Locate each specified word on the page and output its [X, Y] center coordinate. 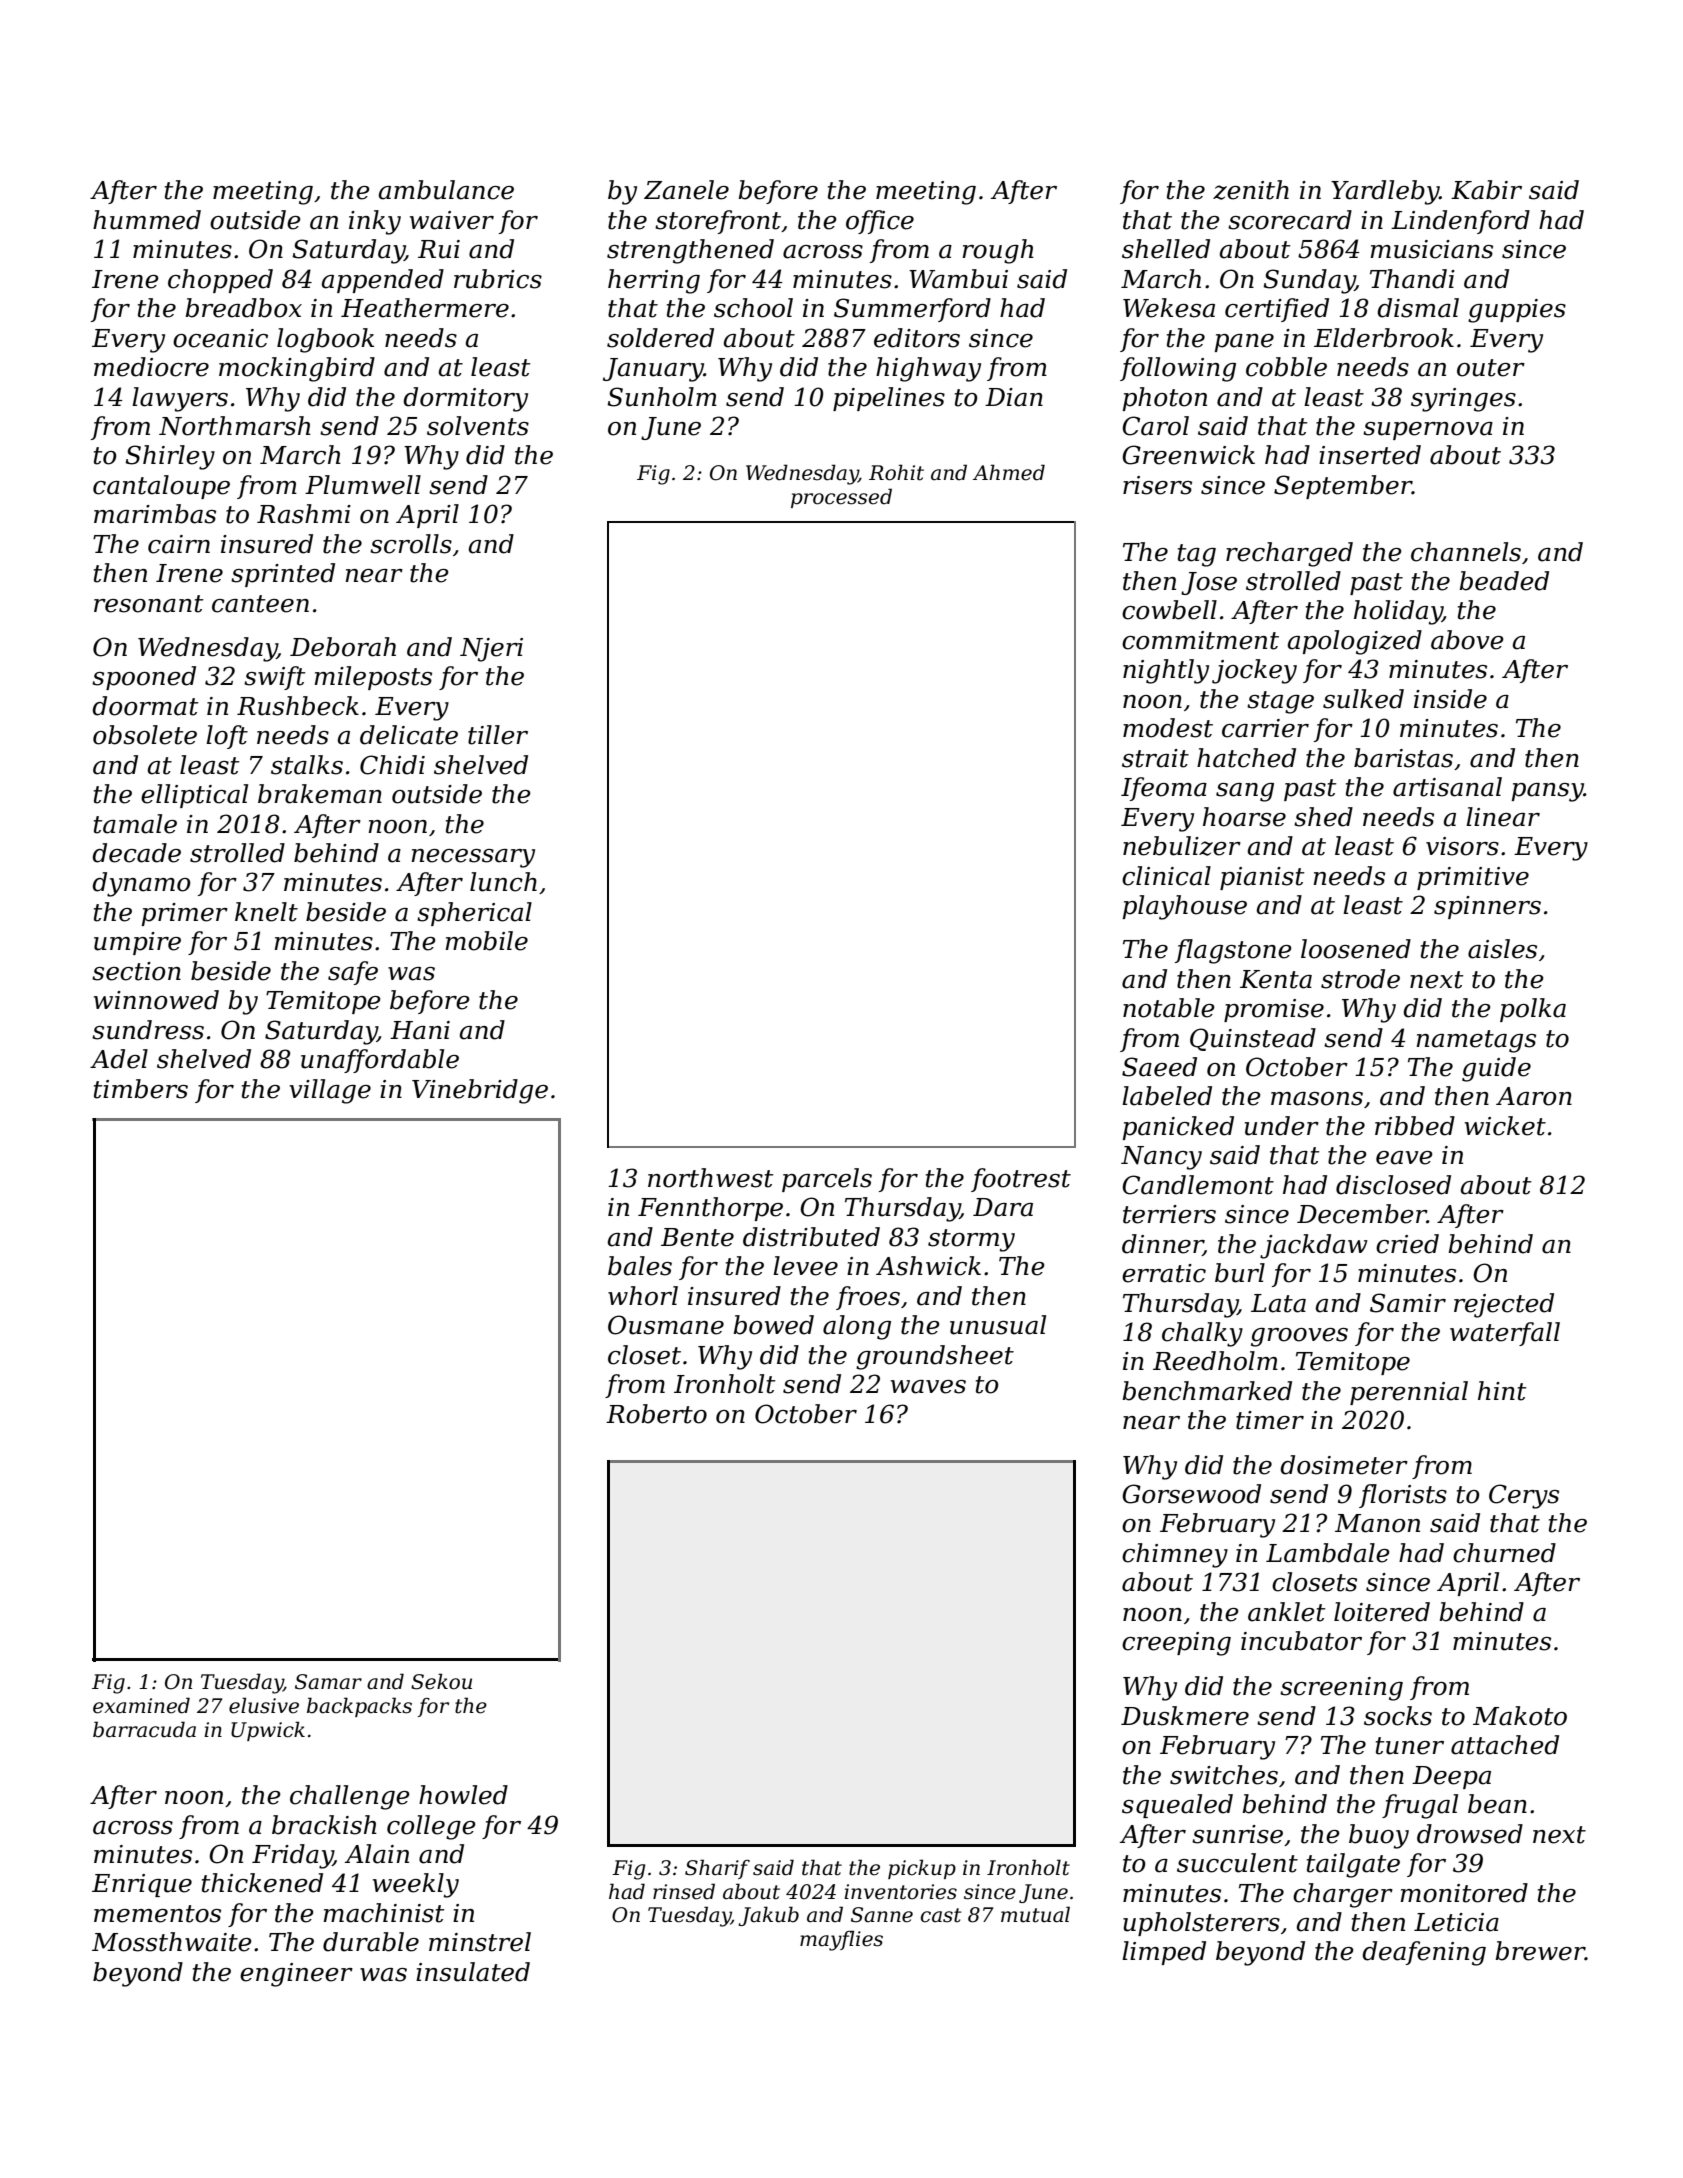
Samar [328, 1682]
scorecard [1290, 220]
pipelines [889, 399]
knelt [266, 912]
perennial [1409, 1393]
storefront [718, 222]
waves [928, 1387]
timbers [141, 1089]
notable [1169, 1008]
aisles [1502, 949]
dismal [1418, 308]
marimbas [155, 514]
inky [375, 222]
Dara [1003, 1207]
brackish [324, 1825]
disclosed [1393, 1185]
